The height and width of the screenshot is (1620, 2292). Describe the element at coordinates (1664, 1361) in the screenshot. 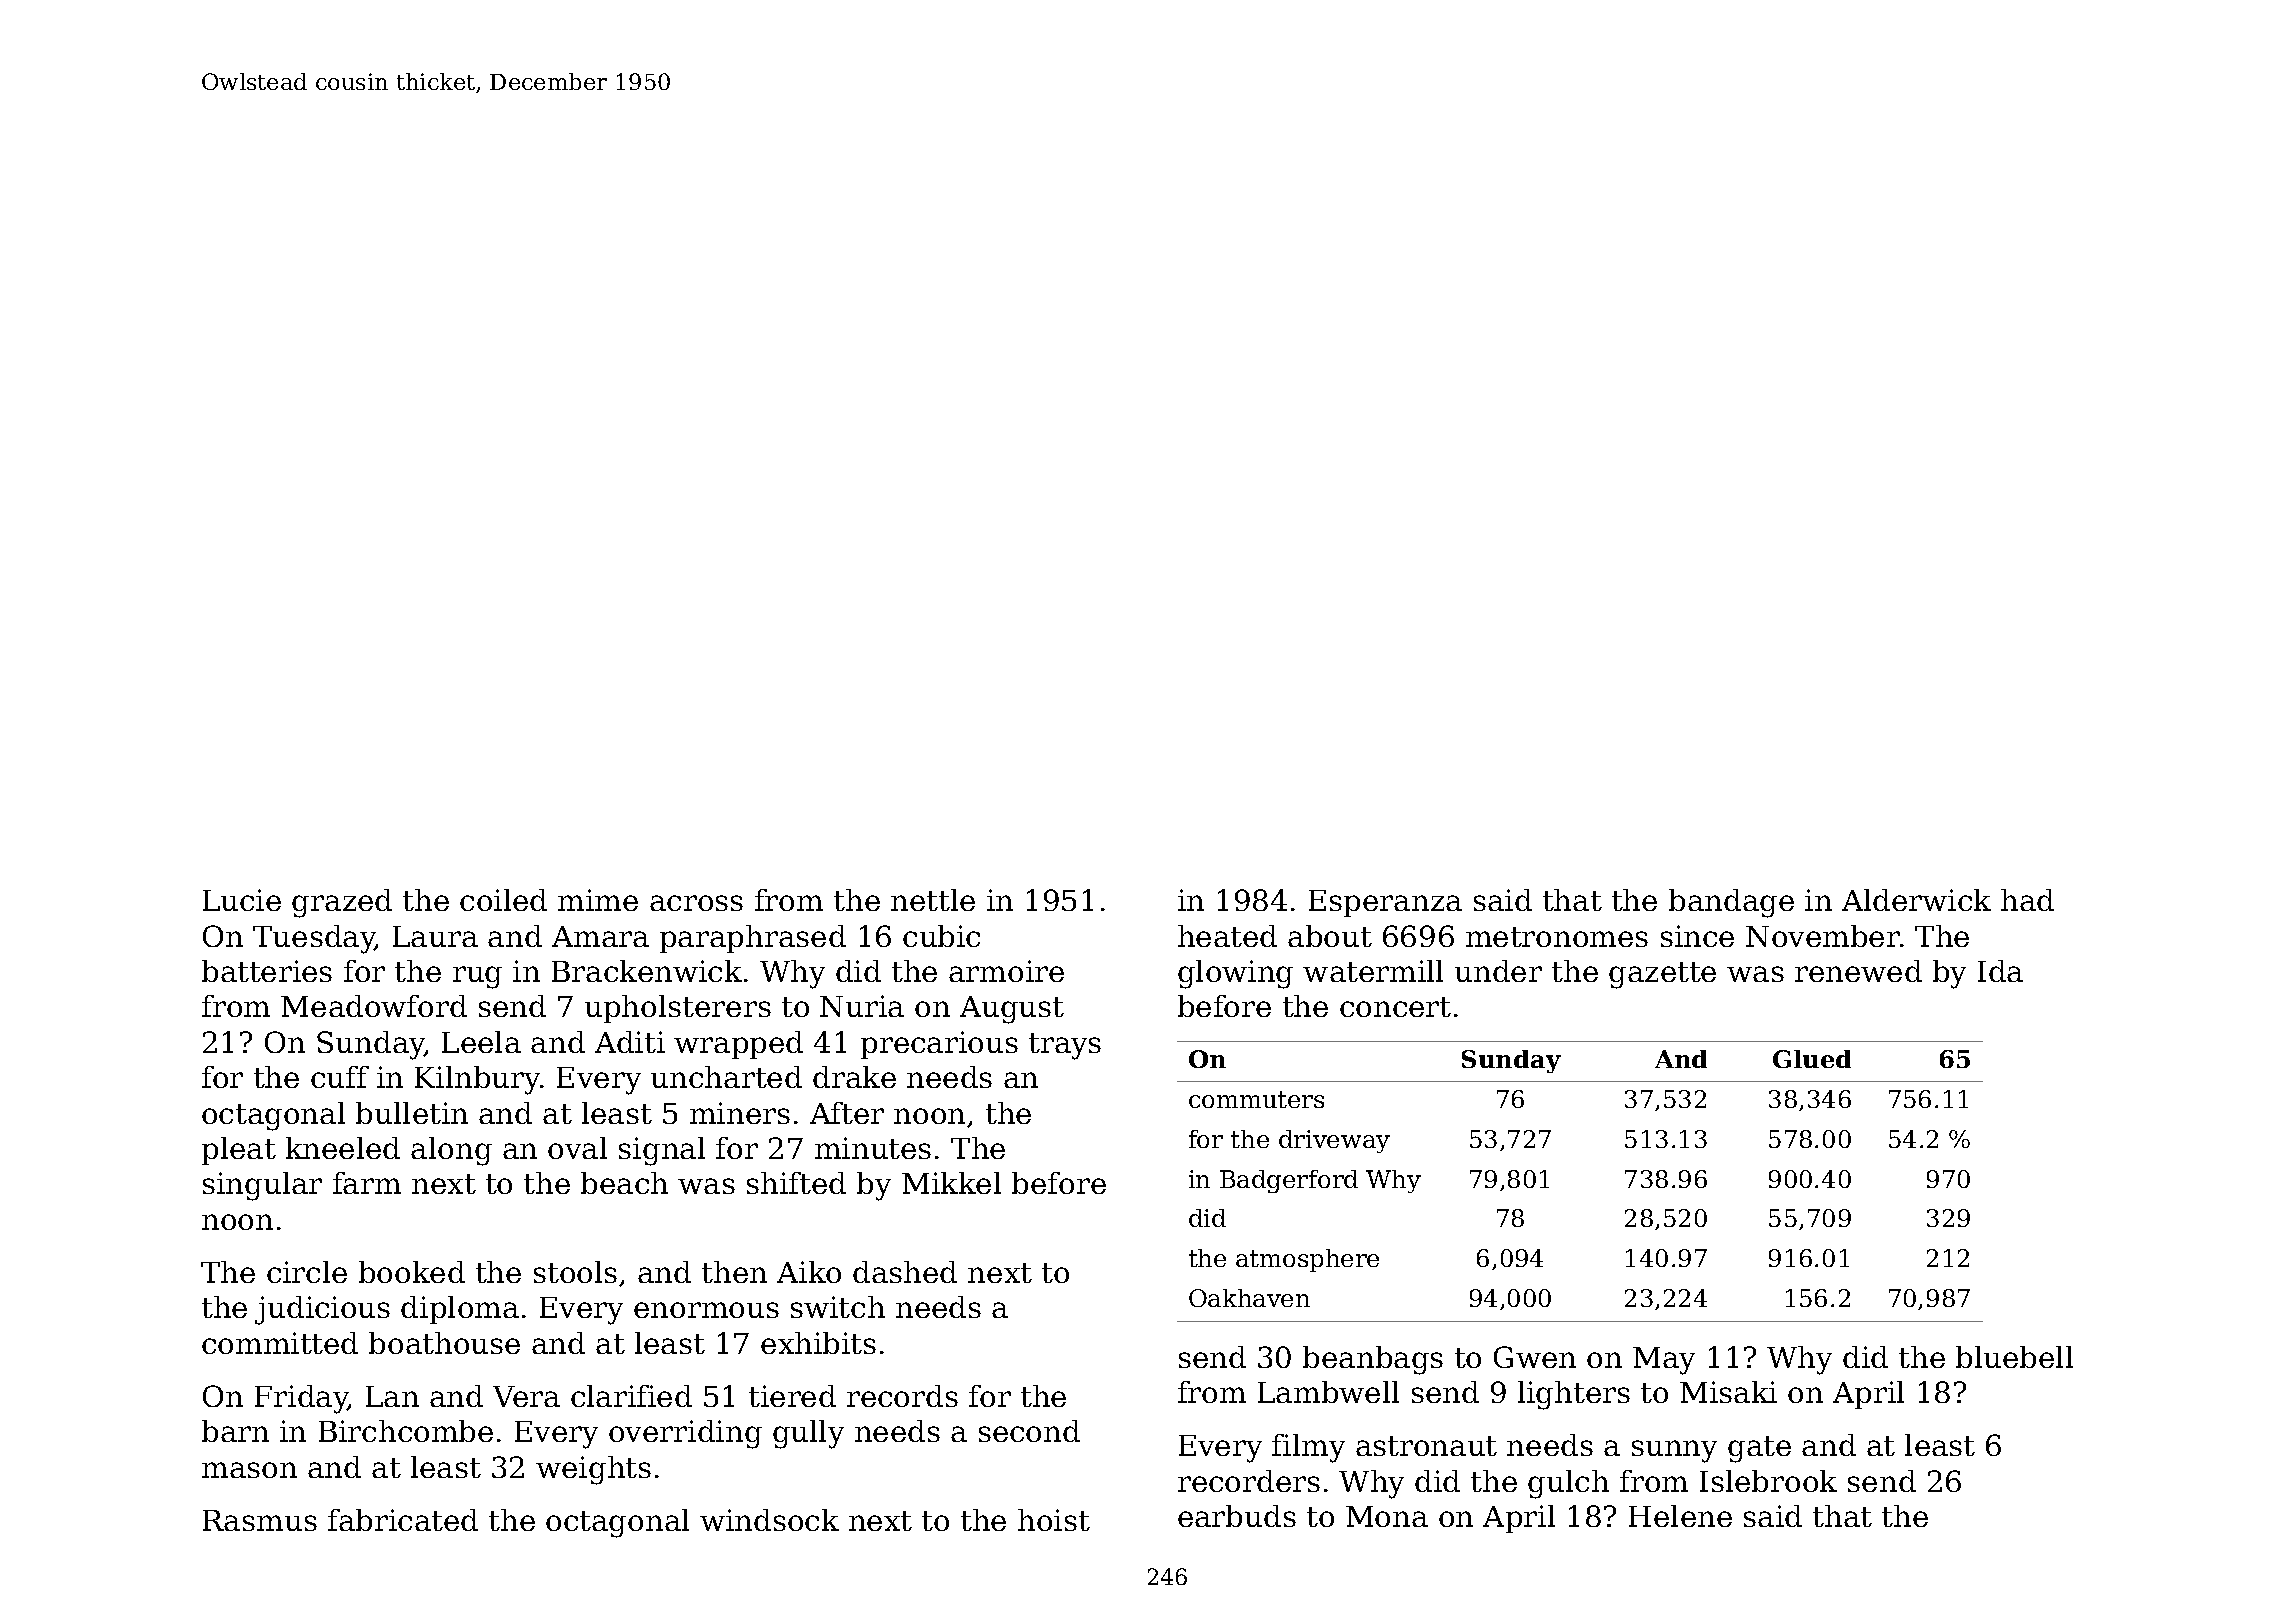

I see `May` at that location.
